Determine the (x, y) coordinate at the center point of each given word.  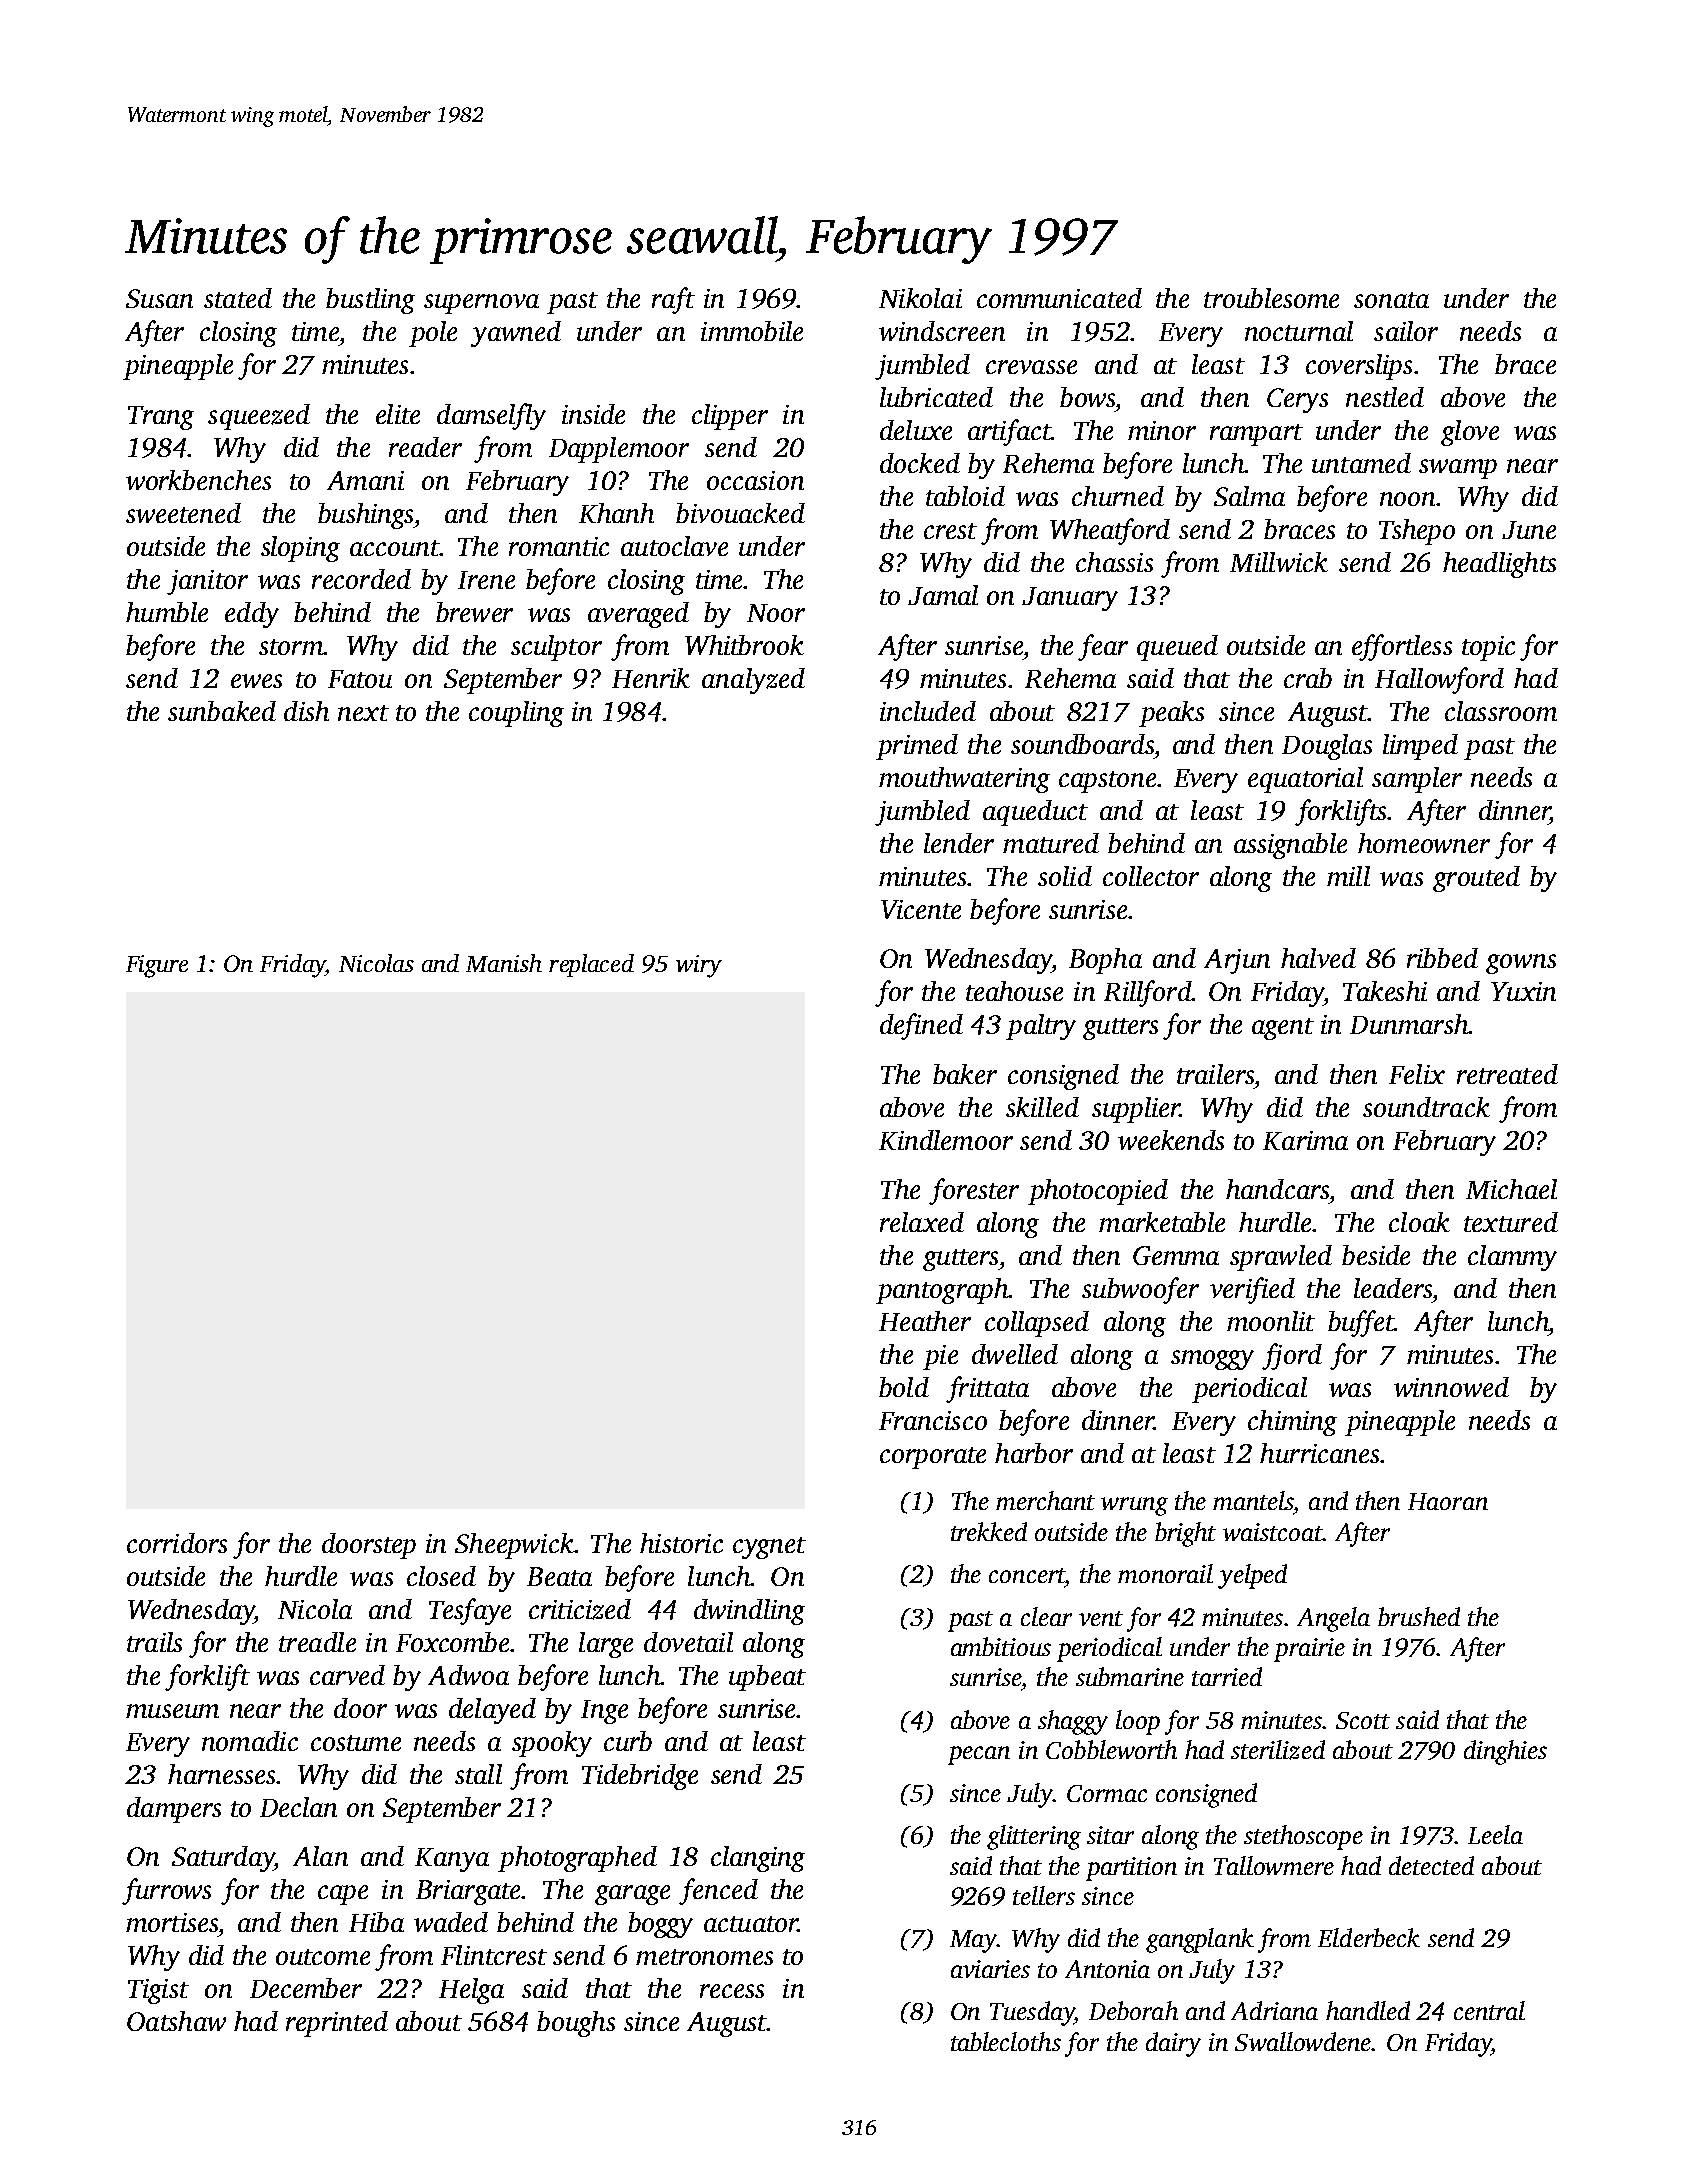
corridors (177, 1543)
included (928, 711)
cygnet (769, 1548)
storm (291, 647)
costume (356, 1743)
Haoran (1448, 1501)
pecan (979, 1755)
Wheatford (1110, 531)
